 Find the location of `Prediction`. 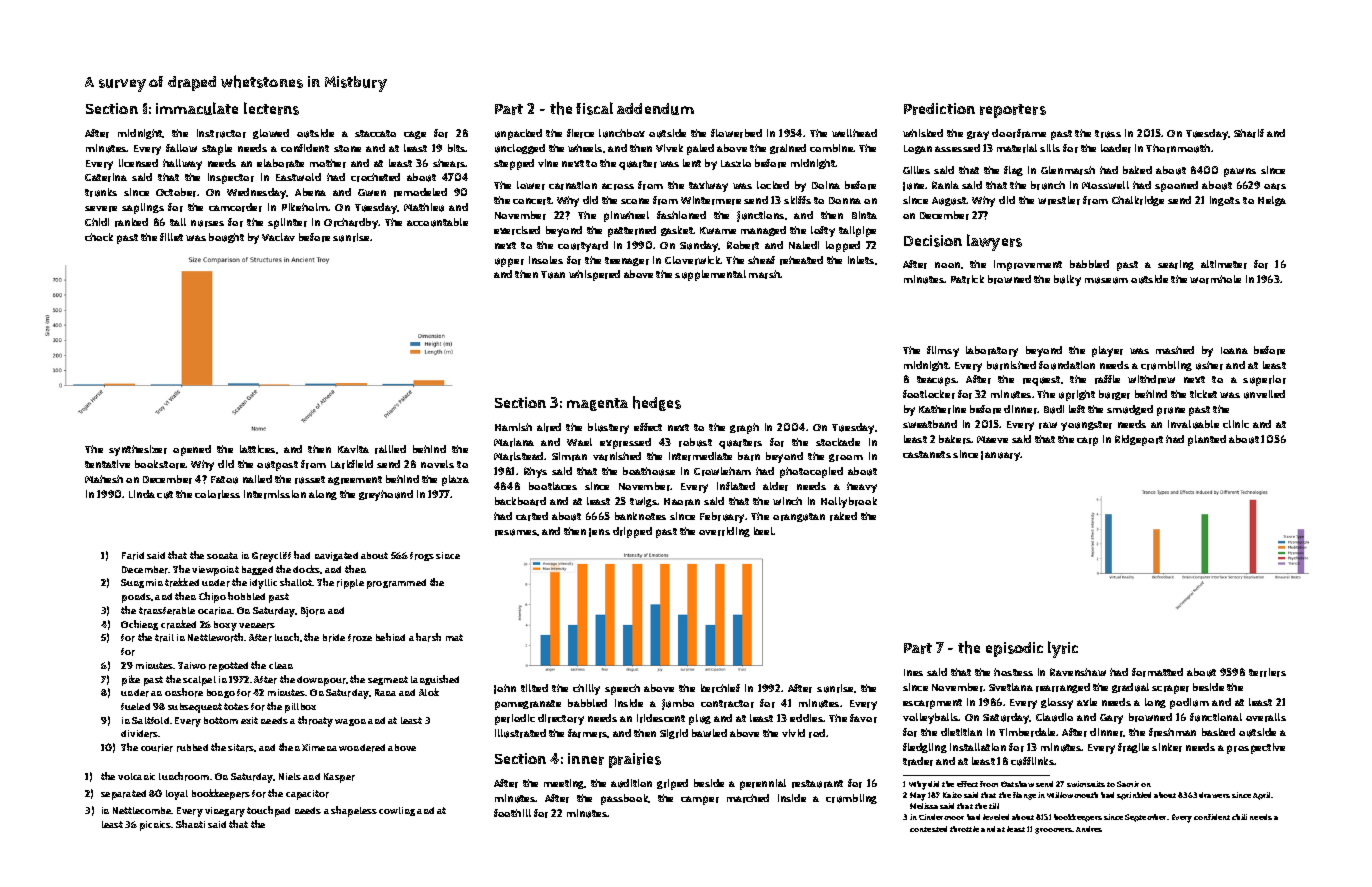

Prediction is located at coordinates (939, 109).
